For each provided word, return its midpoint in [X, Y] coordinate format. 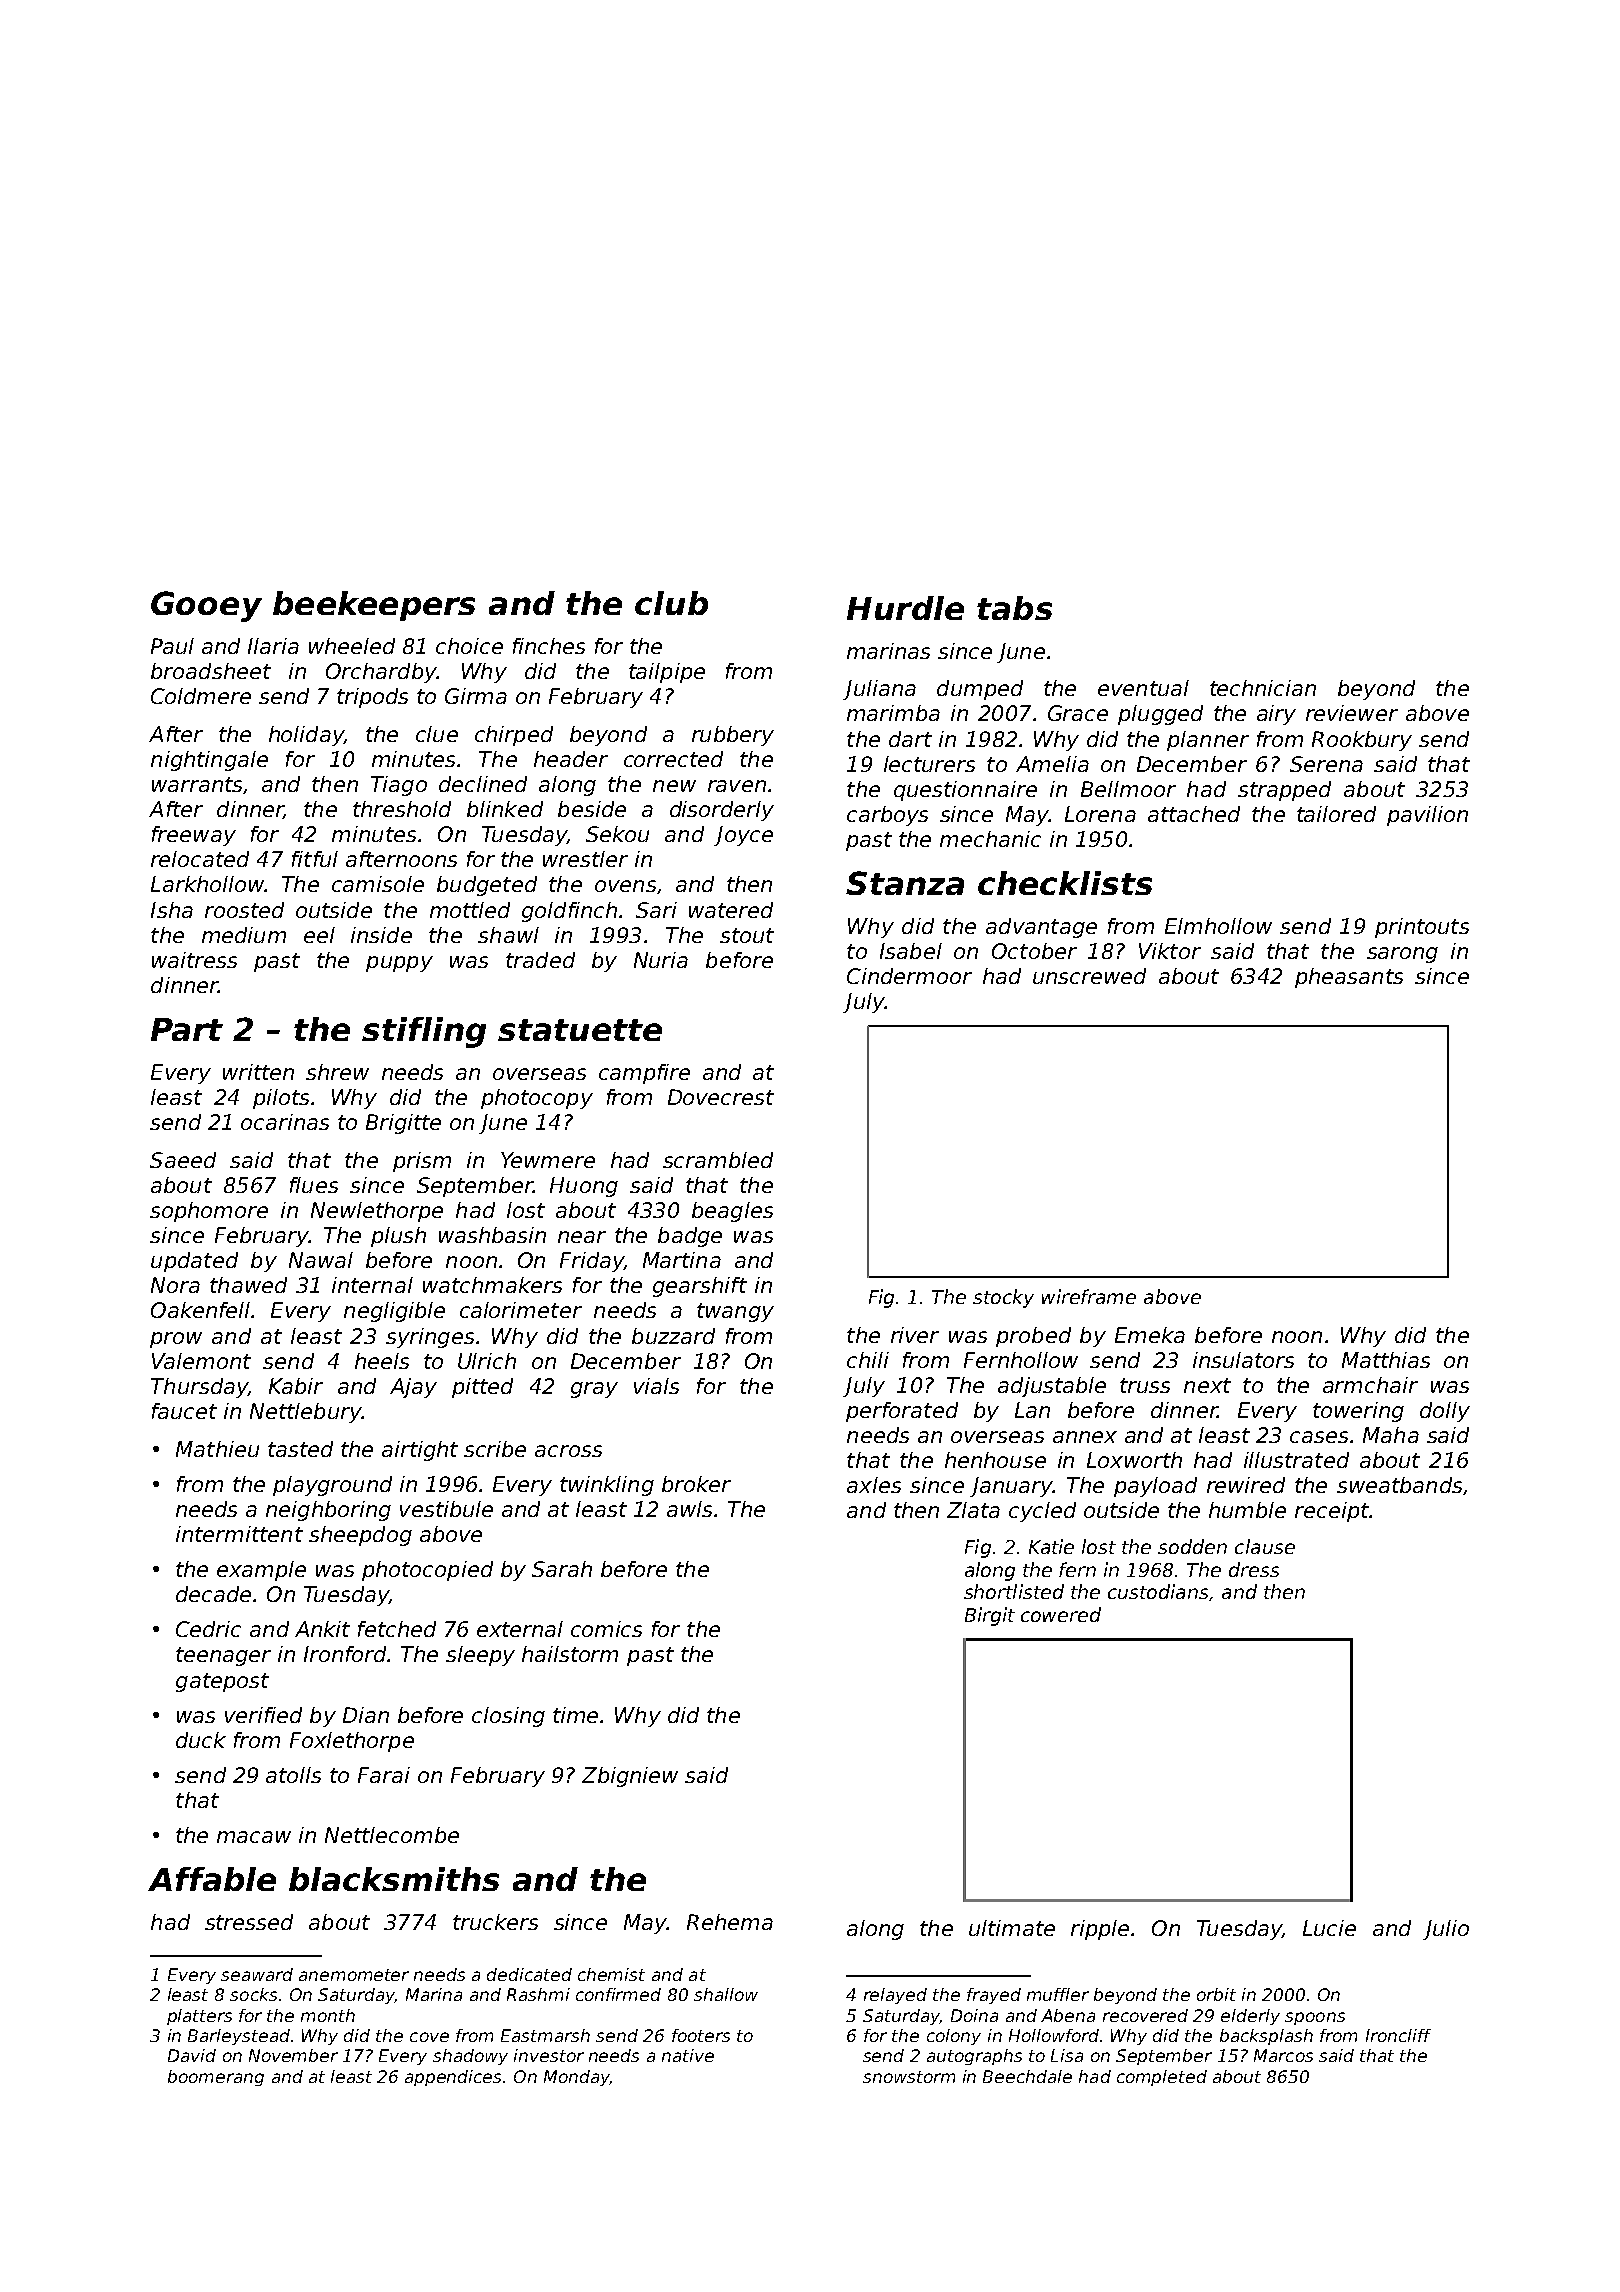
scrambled [718, 1160]
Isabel [911, 951]
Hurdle [905, 608]
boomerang [216, 2078]
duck [201, 1740]
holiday [306, 736]
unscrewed [1089, 976]
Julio [1446, 1930]
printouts [1422, 928]
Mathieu [217, 1449]
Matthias [1386, 1360]
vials [656, 1386]
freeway [194, 836]
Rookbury [1362, 741]
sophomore [209, 1212]
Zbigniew [630, 1777]
